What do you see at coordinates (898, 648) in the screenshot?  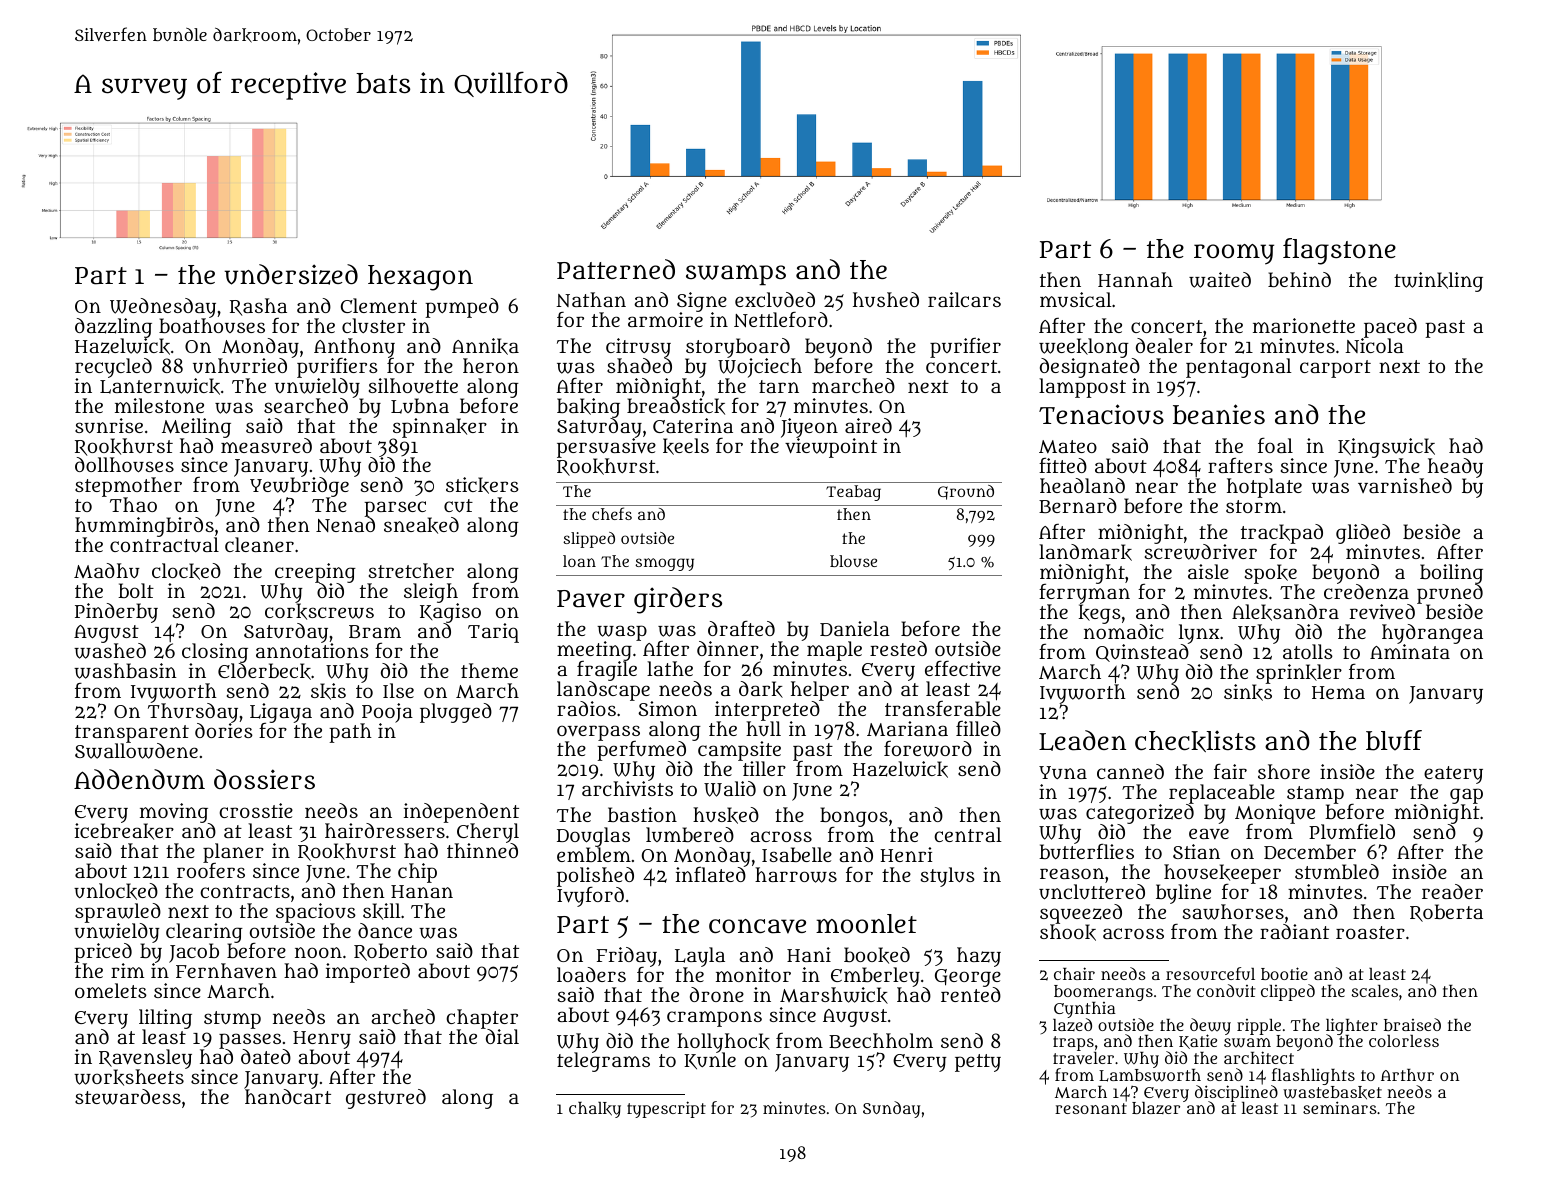 I see `rested` at bounding box center [898, 648].
